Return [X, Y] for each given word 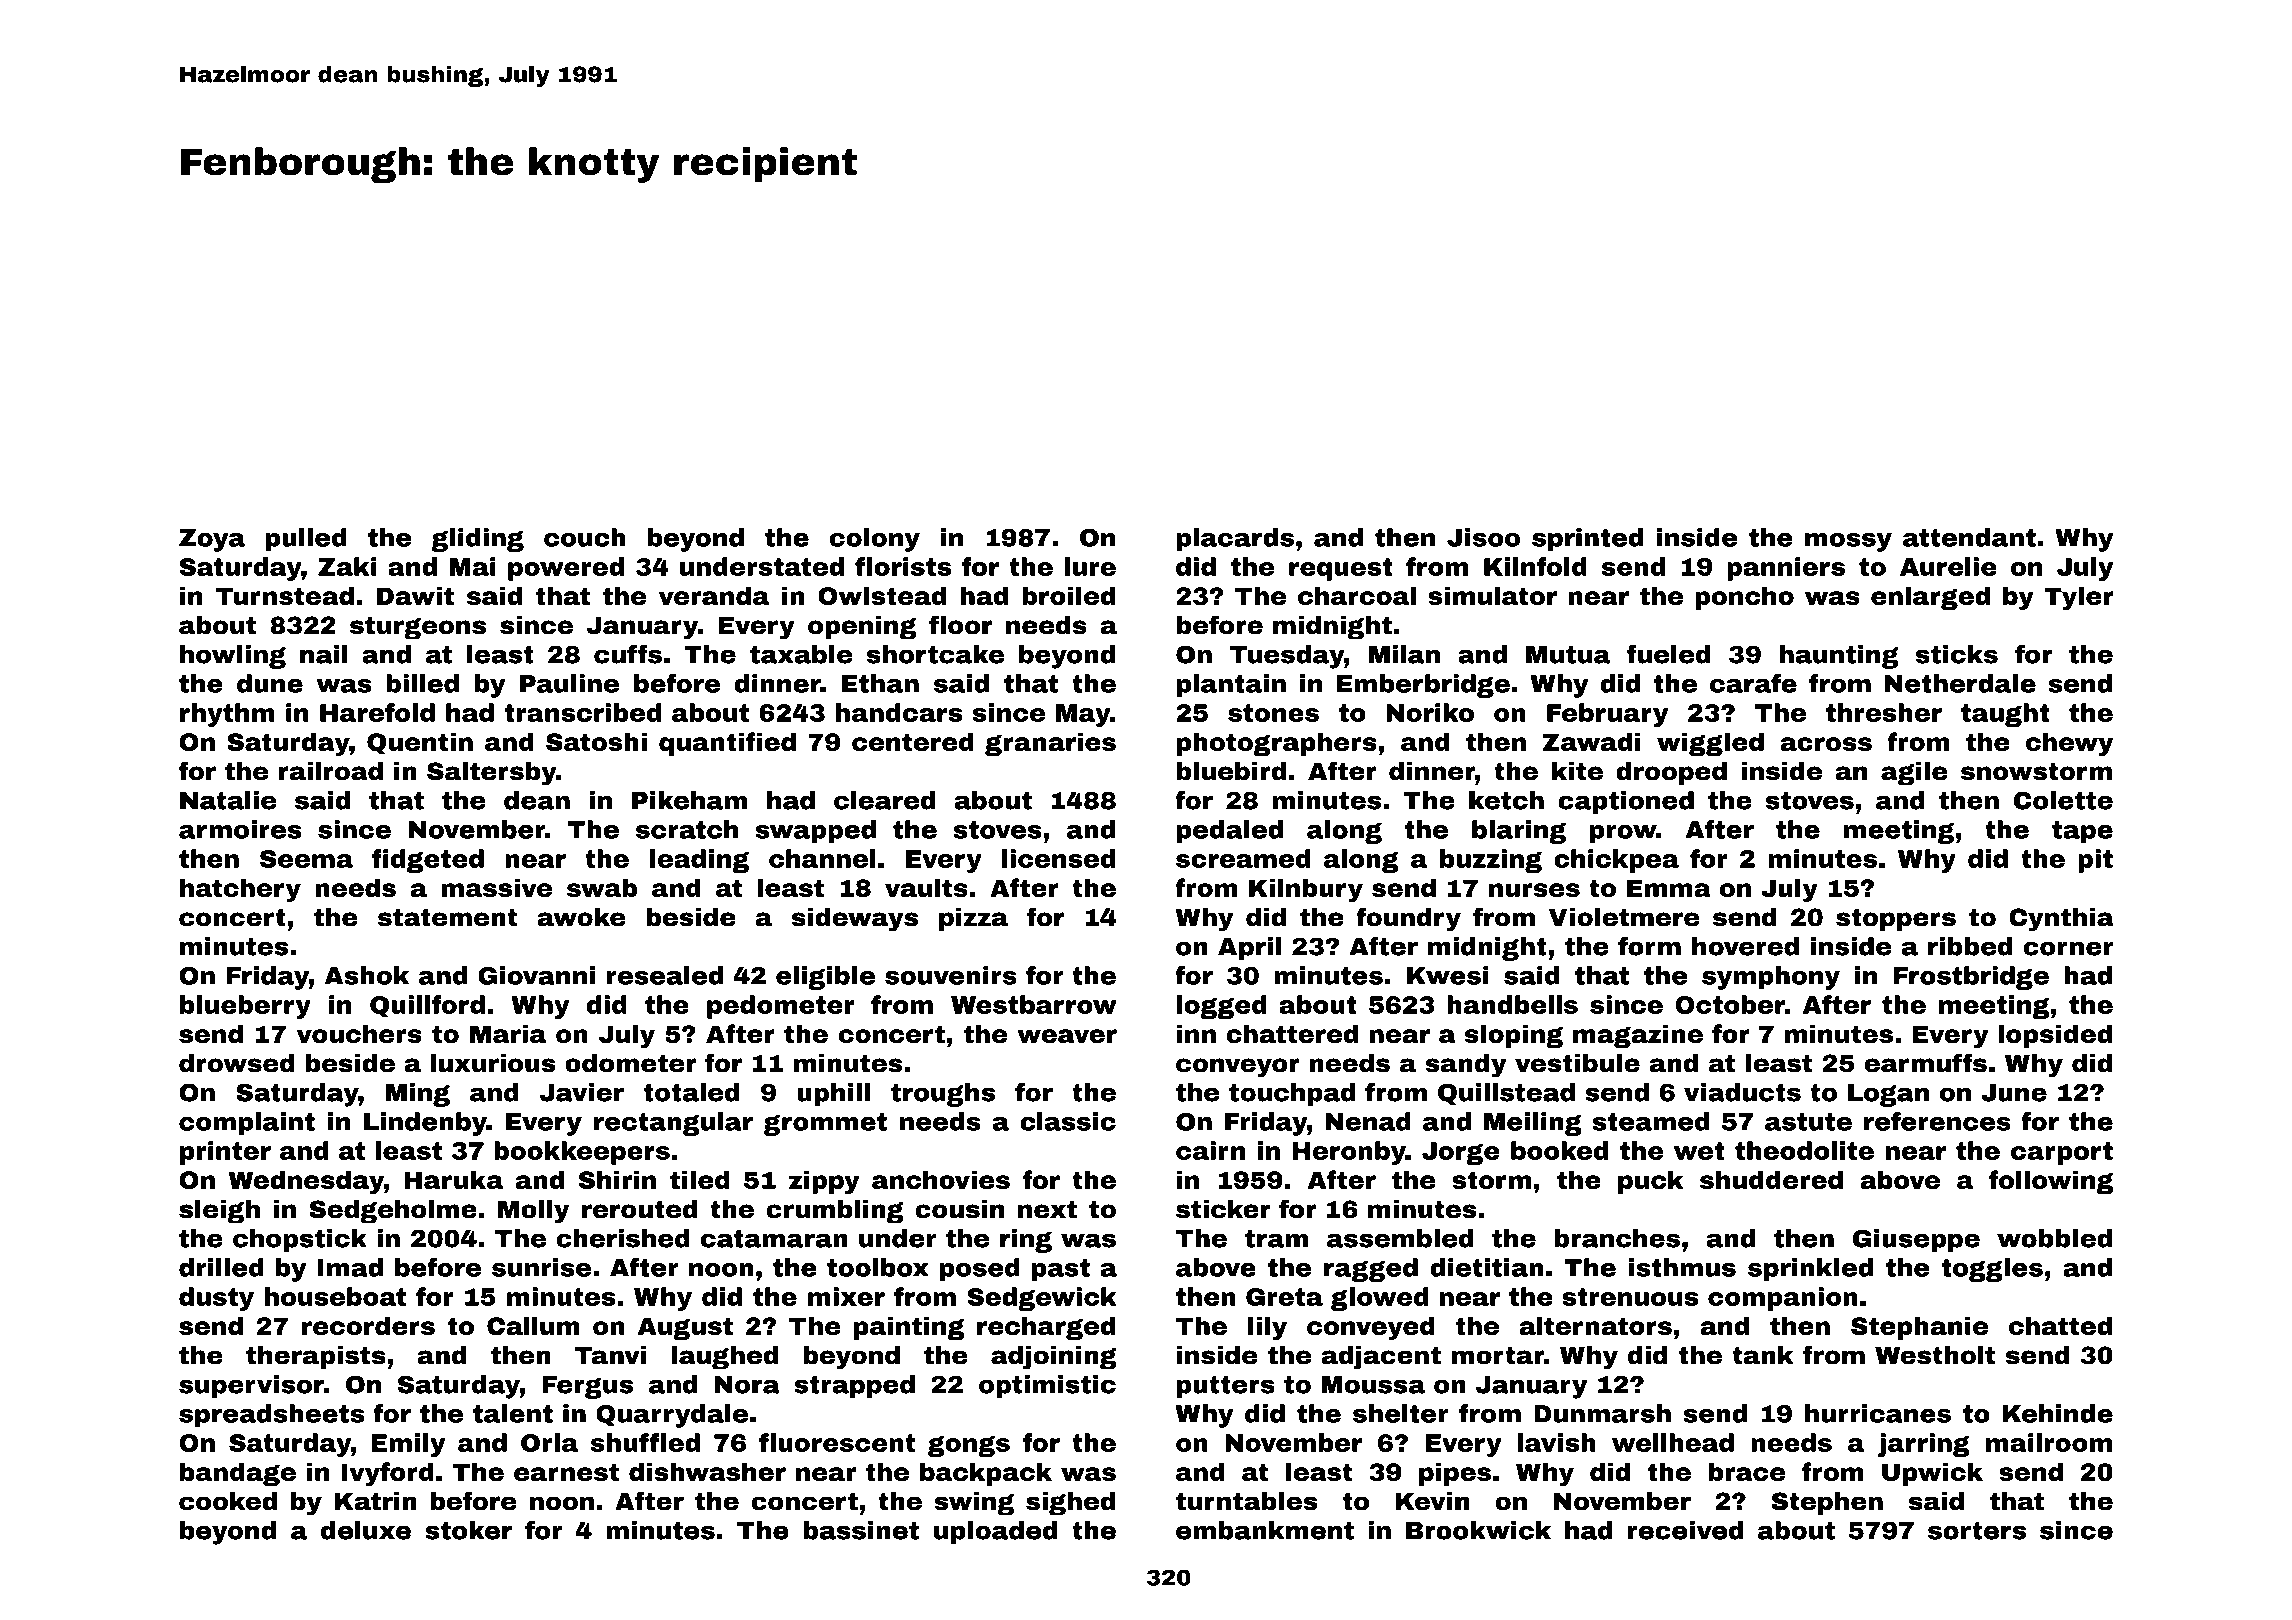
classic [1068, 1121]
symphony [1771, 978]
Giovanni [536, 975]
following [2051, 1182]
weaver [1067, 1036]
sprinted [1587, 540]
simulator [1492, 595]
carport [2062, 1153]
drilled [221, 1267]
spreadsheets [271, 1416]
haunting [1838, 657]
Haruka [453, 1179]
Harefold [377, 712]
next [1047, 1210]
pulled [306, 540]
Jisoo [1483, 537]
